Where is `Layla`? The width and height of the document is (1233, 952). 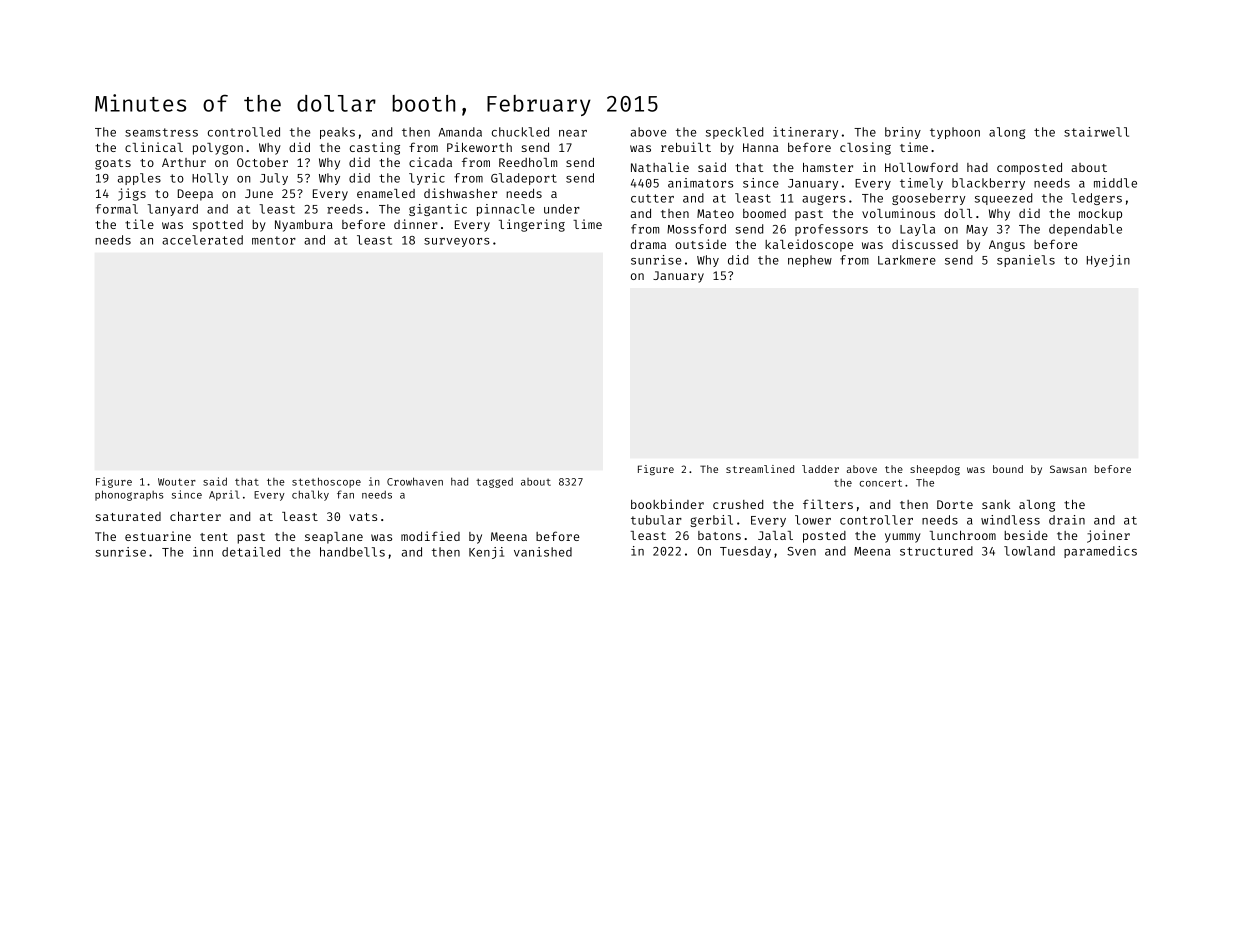
Layla is located at coordinates (917, 230).
